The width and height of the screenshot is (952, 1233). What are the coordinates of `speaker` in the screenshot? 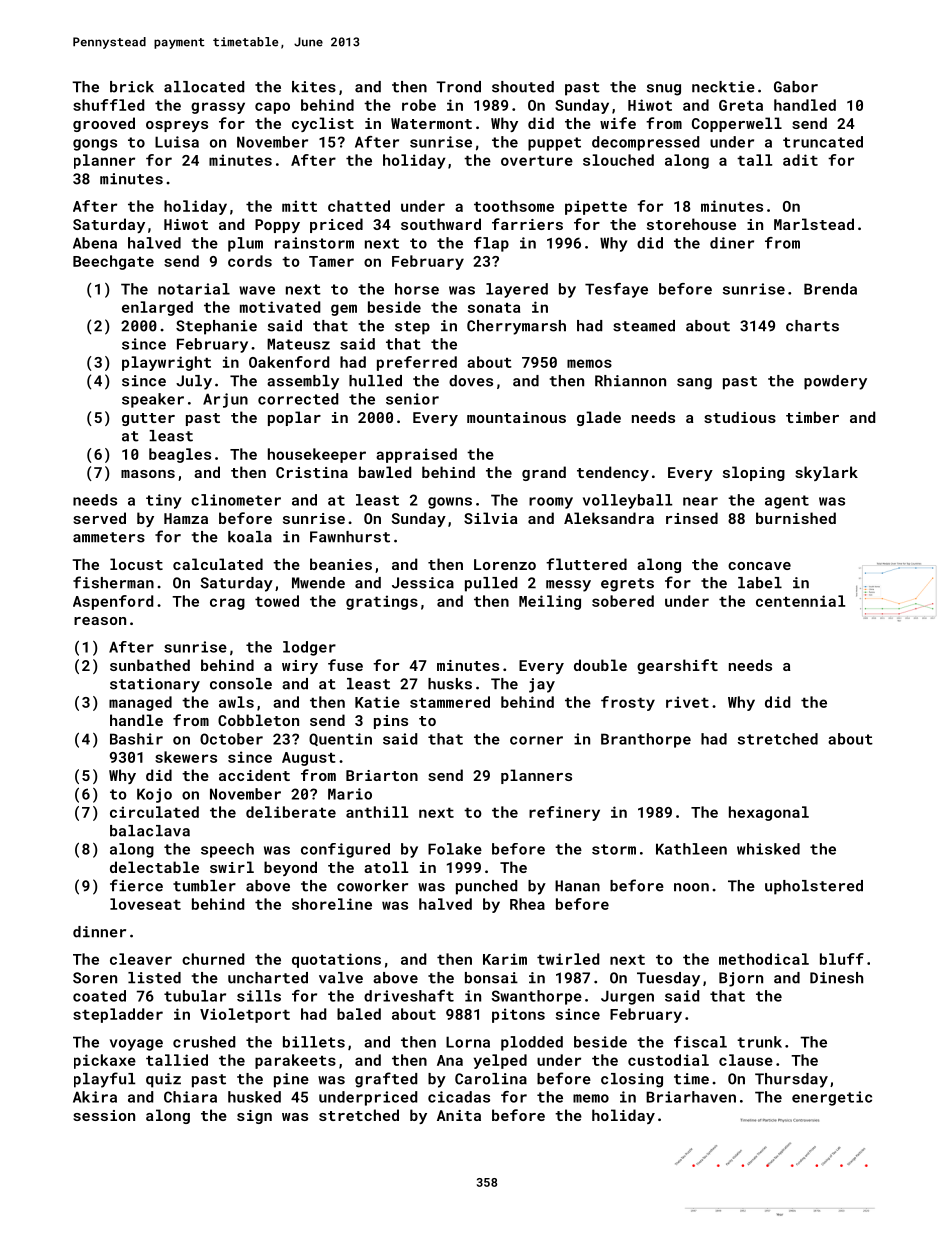 It's located at (153, 400).
